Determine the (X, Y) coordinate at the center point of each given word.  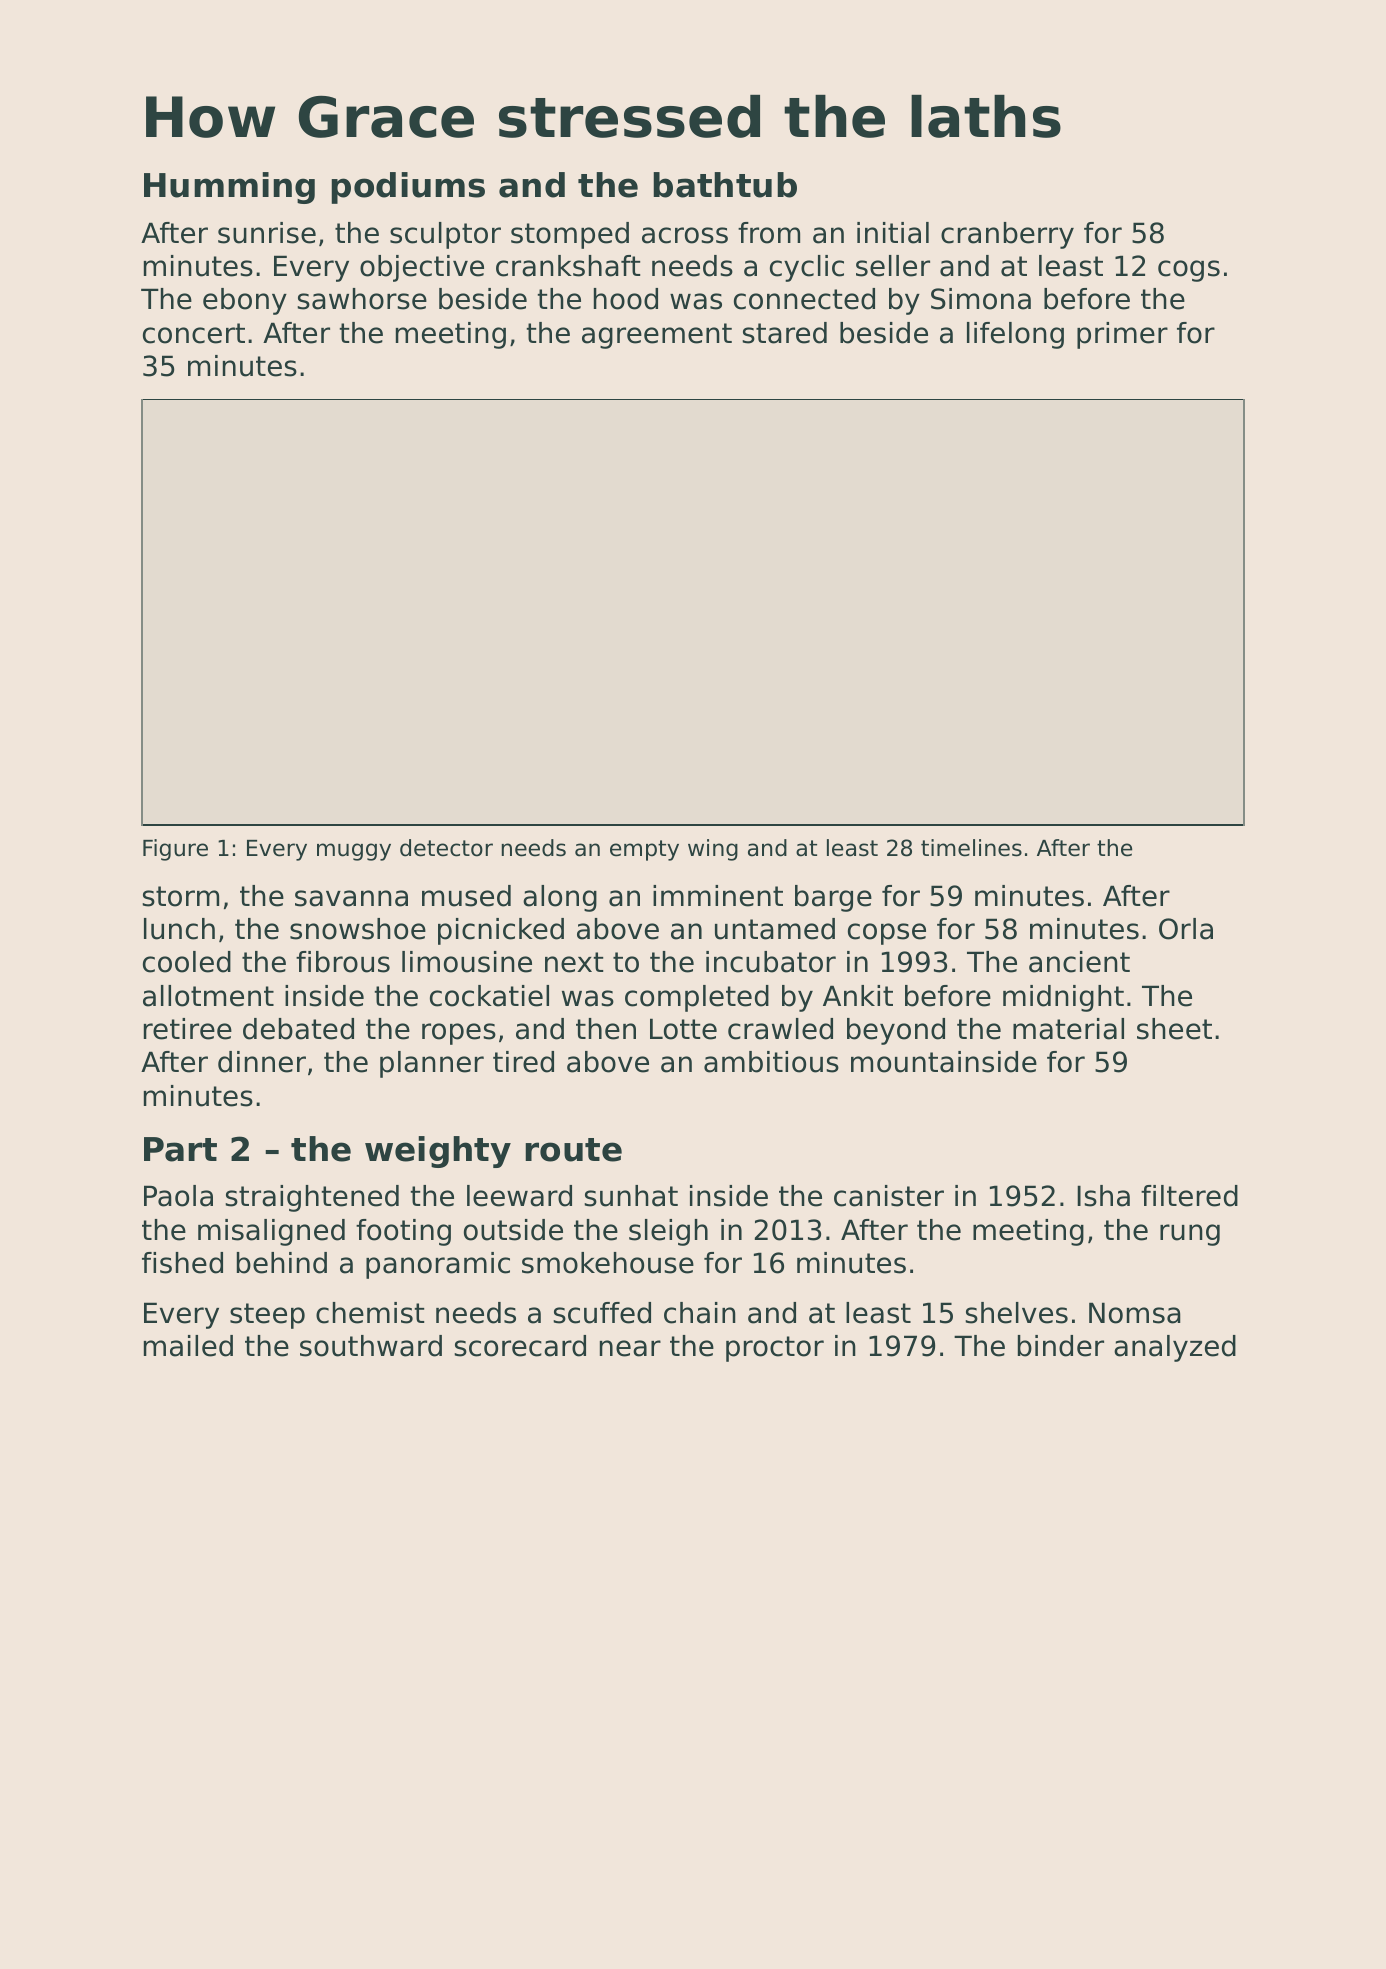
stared (784, 333)
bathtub (725, 185)
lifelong (1015, 335)
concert (194, 333)
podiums (408, 188)
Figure (175, 850)
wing (713, 850)
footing (403, 1232)
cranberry (1007, 235)
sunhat (631, 1196)
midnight (1063, 998)
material (1068, 1029)
